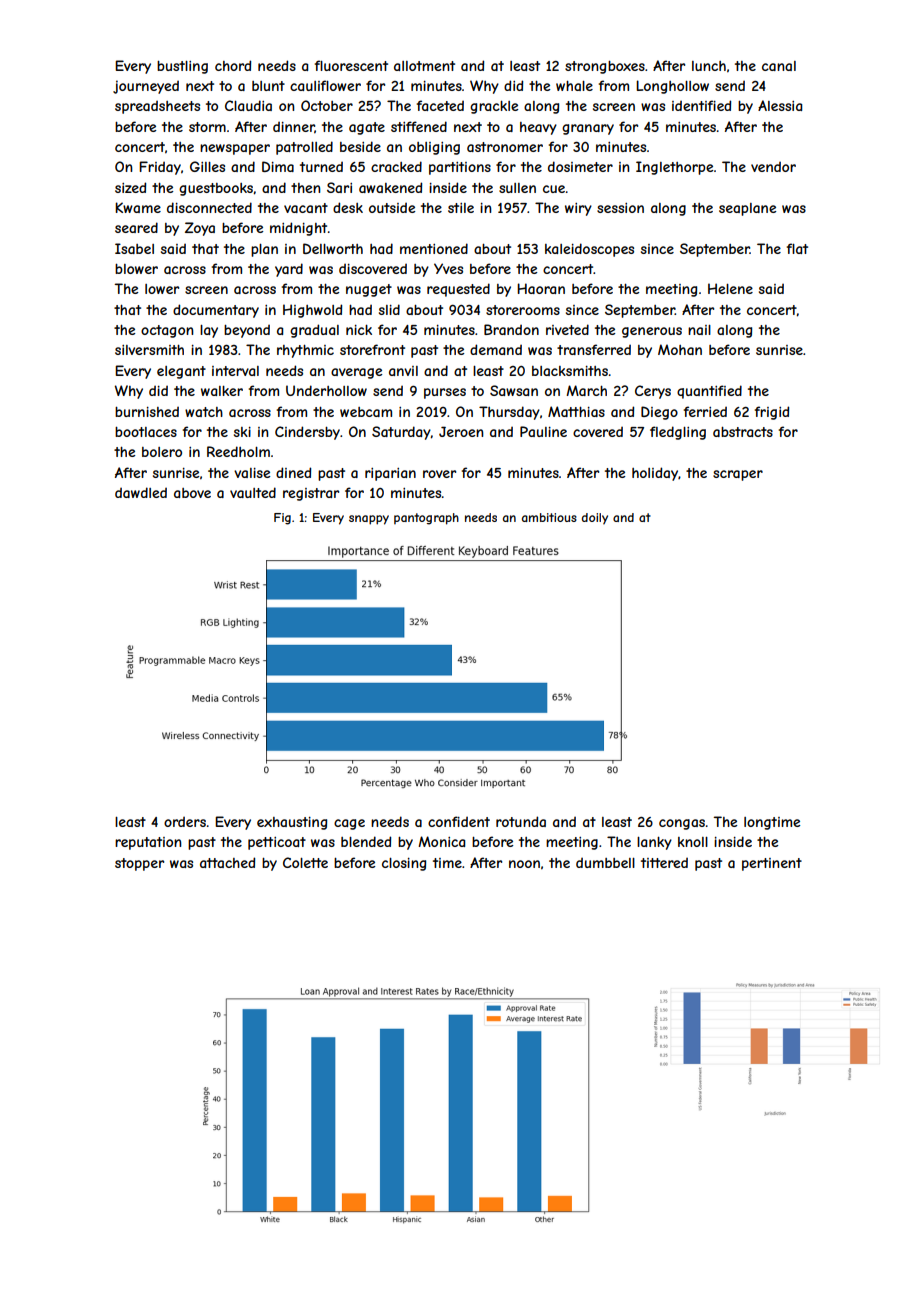 The width and height of the screenshot is (924, 1308). Describe the element at coordinates (434, 148) in the screenshot. I see `obliging` at that location.
